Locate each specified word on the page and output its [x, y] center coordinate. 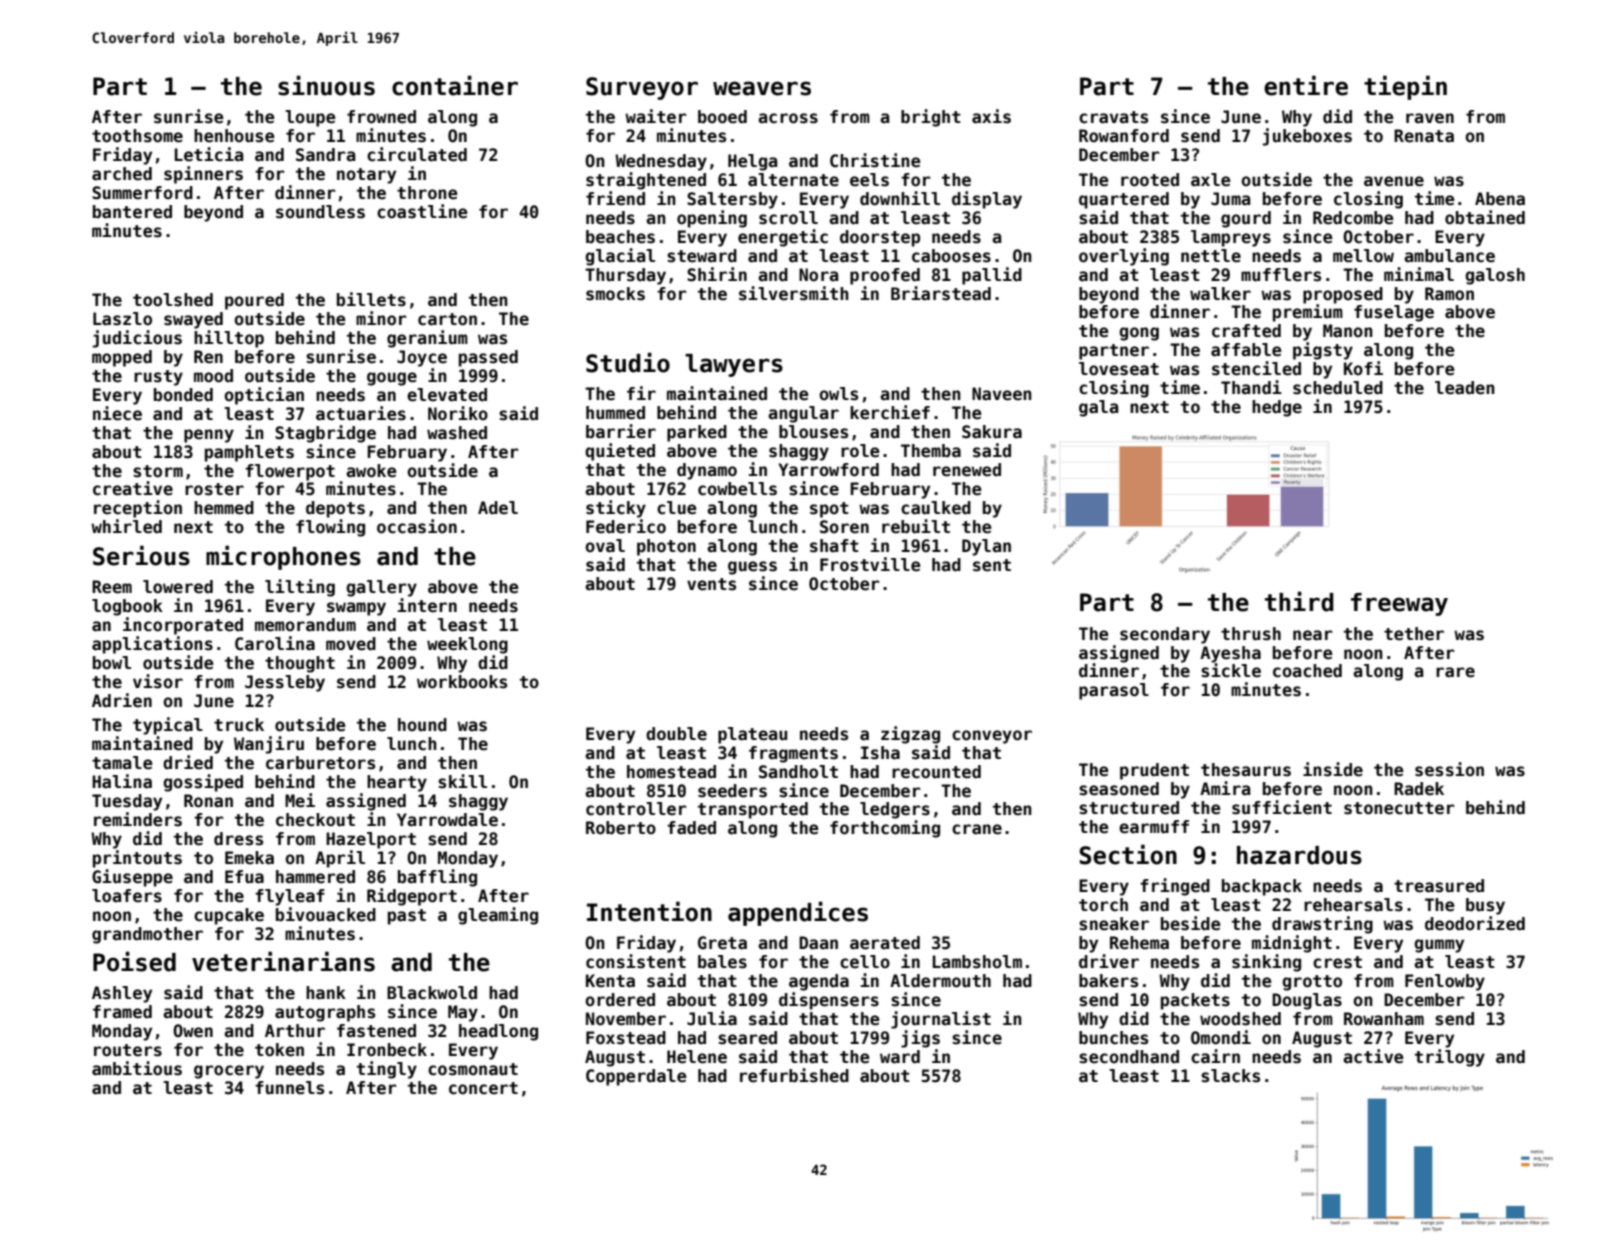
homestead [671, 772]
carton [447, 319]
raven [1430, 118]
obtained [1485, 217]
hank [326, 993]
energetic [783, 238]
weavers [762, 88]
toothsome [137, 136]
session [1449, 769]
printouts [137, 859]
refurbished [794, 1075]
